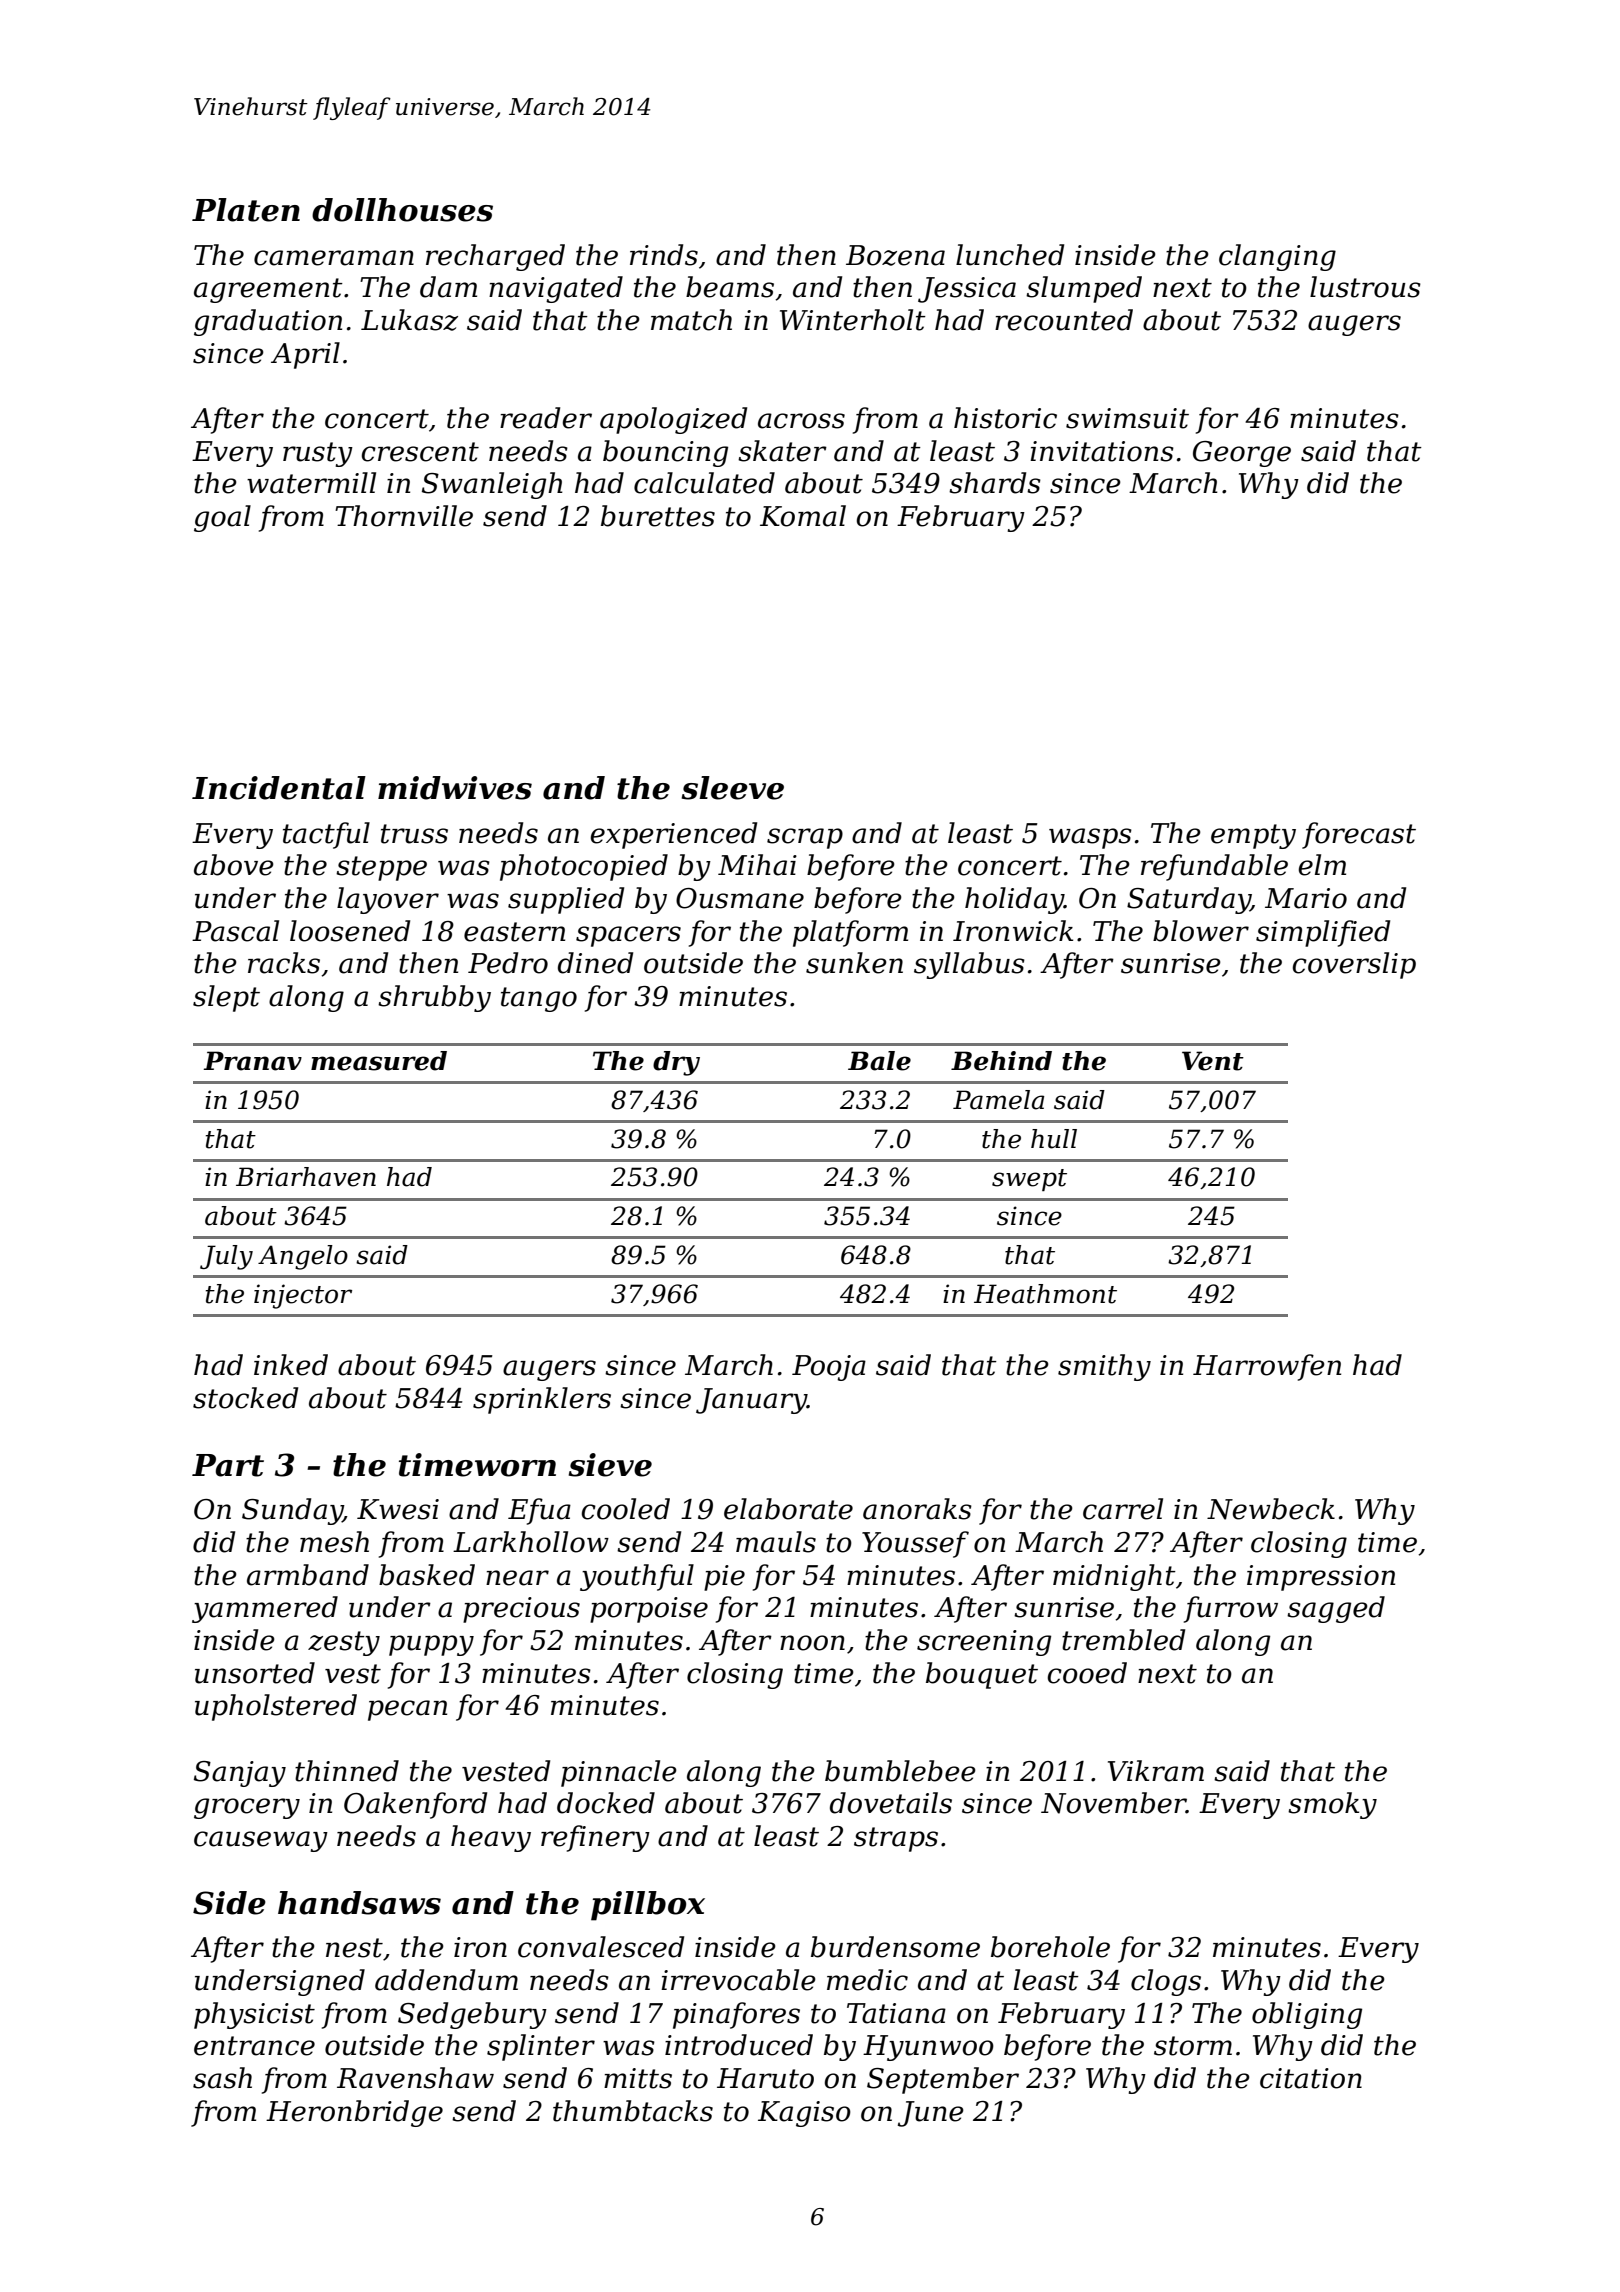  I want to click on Saturday, so click(1189, 900).
